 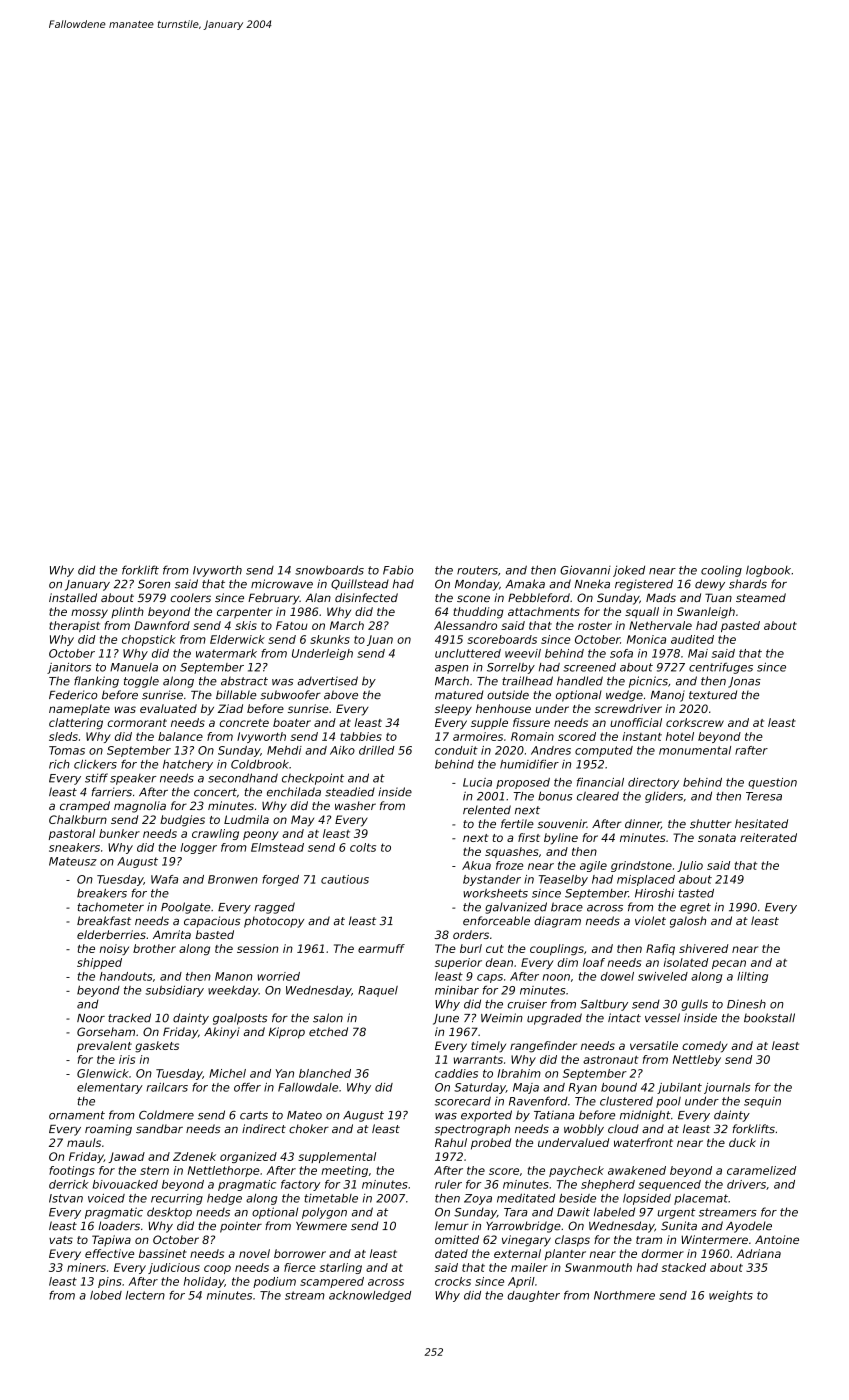 I want to click on timetable, so click(x=331, y=1198).
